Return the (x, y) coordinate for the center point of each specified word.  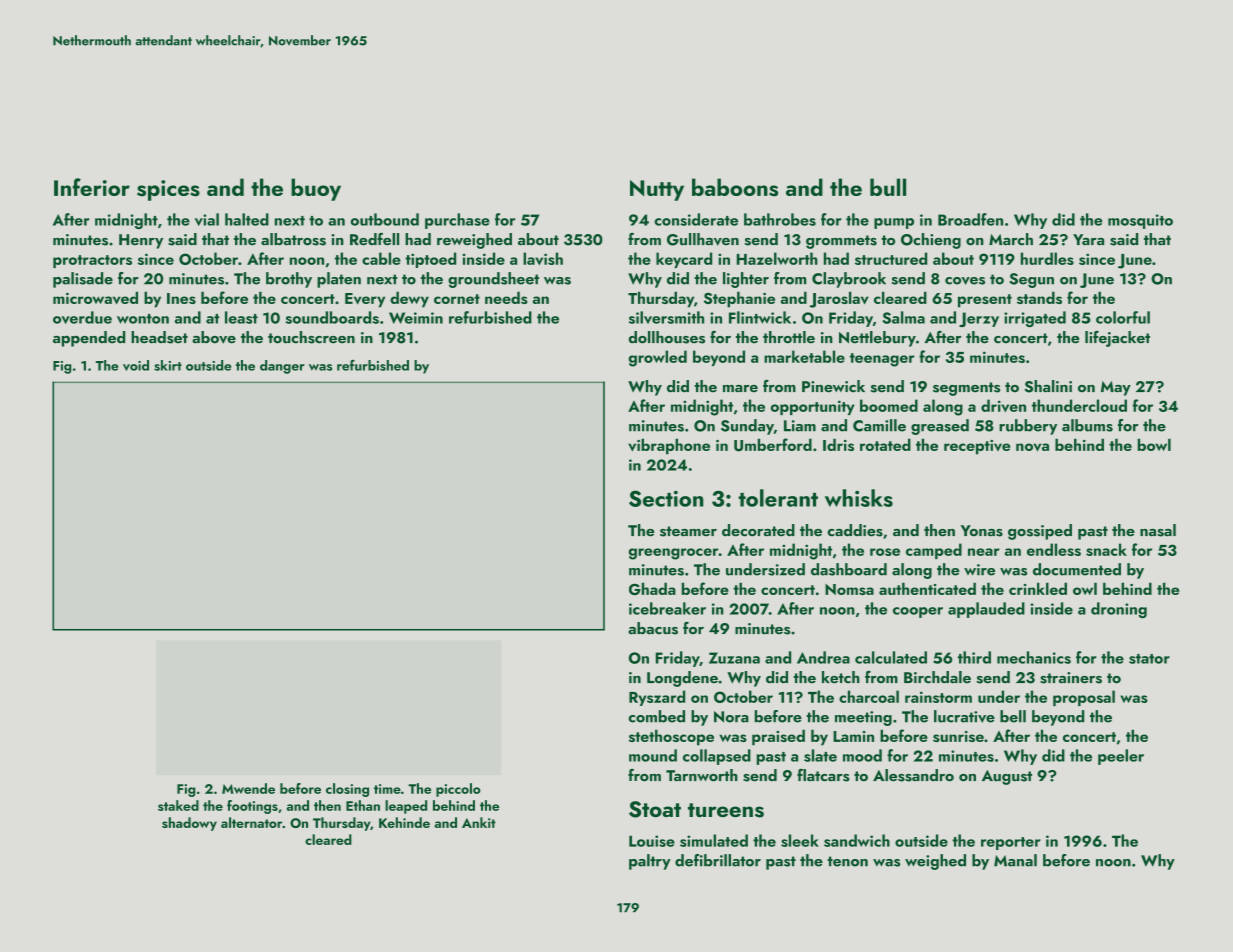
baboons (735, 187)
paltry (650, 862)
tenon (847, 861)
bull (888, 187)
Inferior (92, 187)
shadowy (189, 824)
